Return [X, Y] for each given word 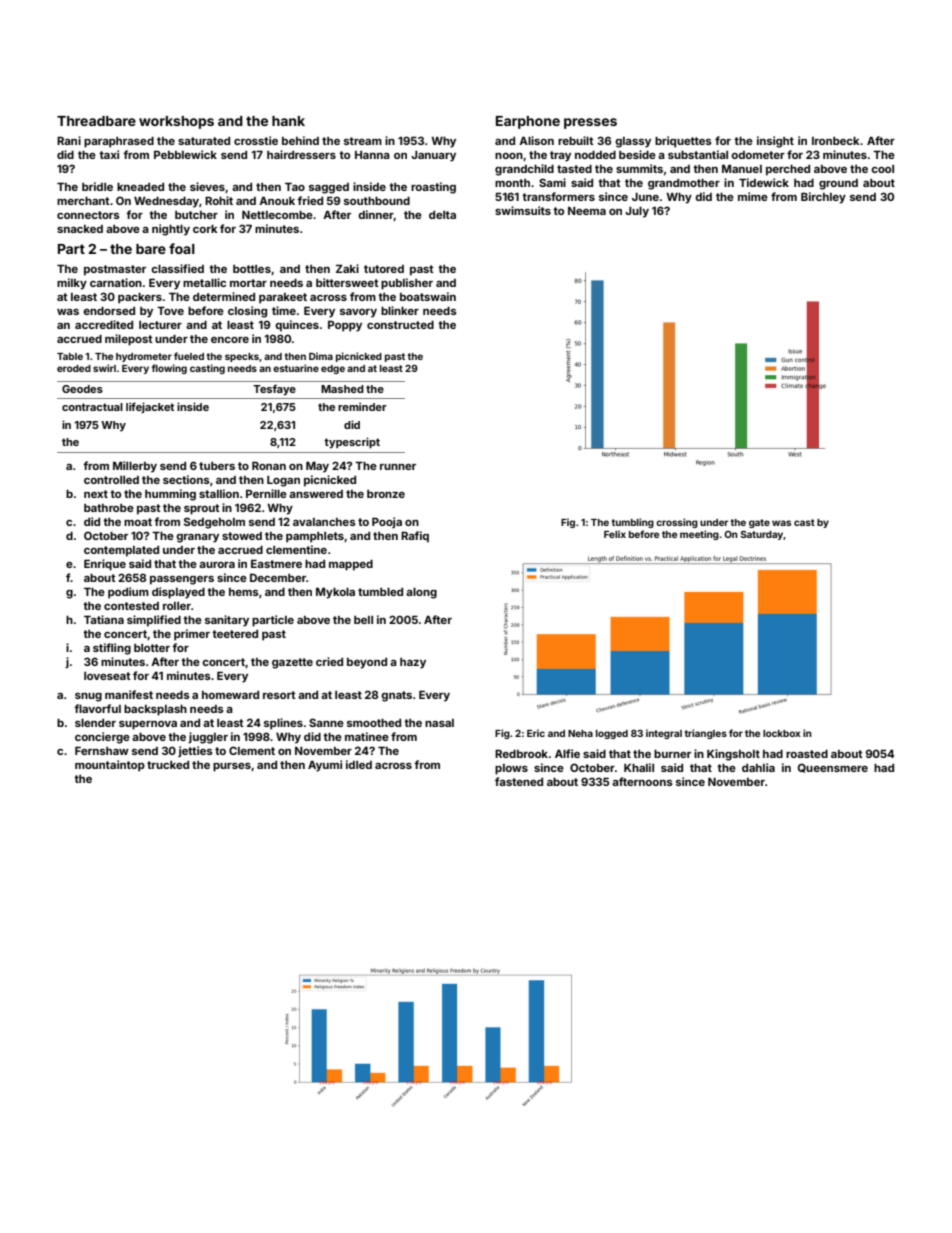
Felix [615, 534]
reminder [362, 406]
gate [759, 523]
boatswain [428, 296]
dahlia [758, 767]
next [96, 494]
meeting [699, 535]
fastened [519, 781]
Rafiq [415, 537]
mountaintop [110, 766]
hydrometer [144, 357]
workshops [176, 122]
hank [288, 121]
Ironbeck [836, 141]
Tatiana [104, 619]
